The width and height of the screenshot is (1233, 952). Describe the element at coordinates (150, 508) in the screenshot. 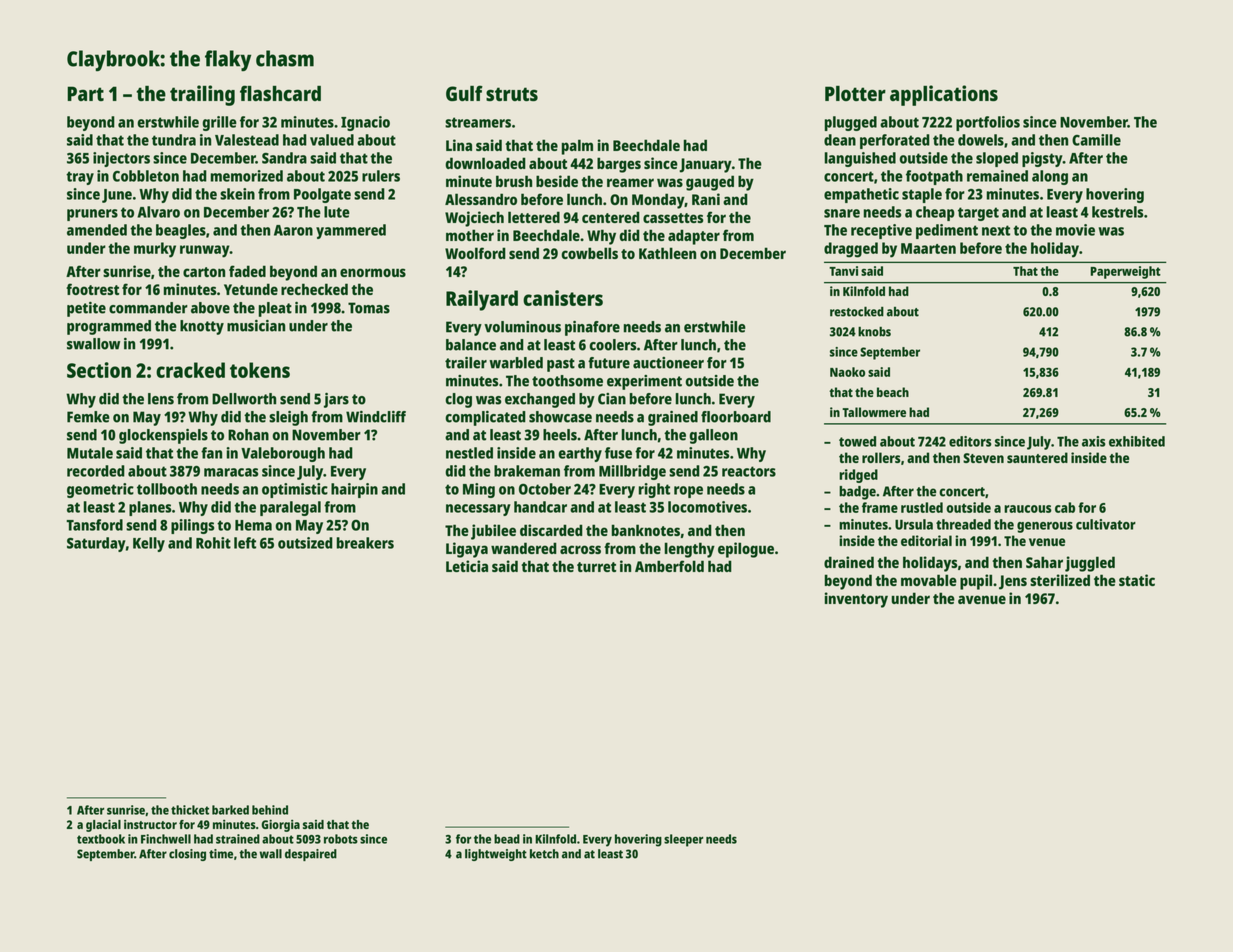

I see `planes` at that location.
